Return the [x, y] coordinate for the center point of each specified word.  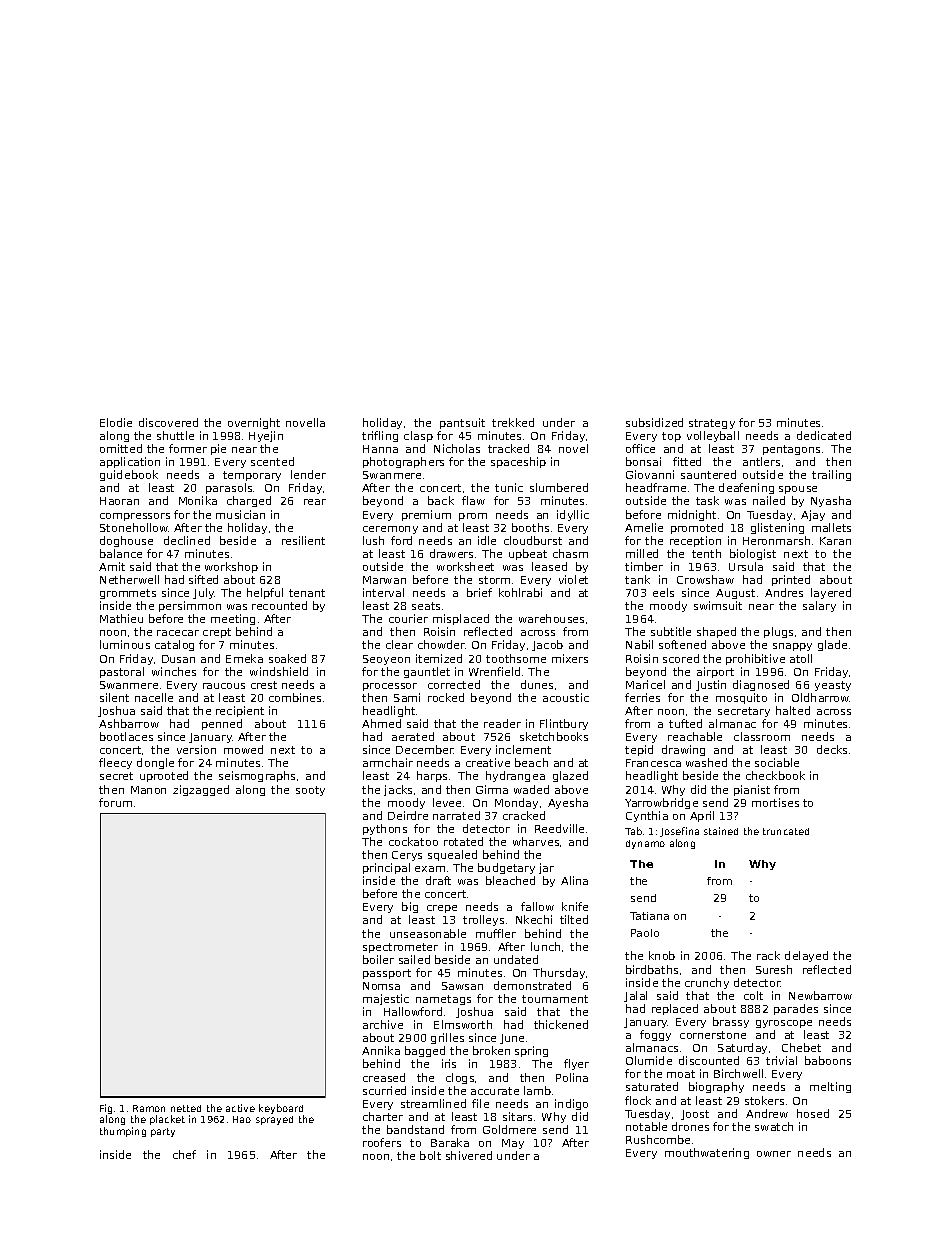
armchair [388, 762]
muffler [496, 933]
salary [819, 606]
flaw [473, 500]
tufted [685, 723]
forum [115, 802]
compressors [135, 517]
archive [383, 1024]
